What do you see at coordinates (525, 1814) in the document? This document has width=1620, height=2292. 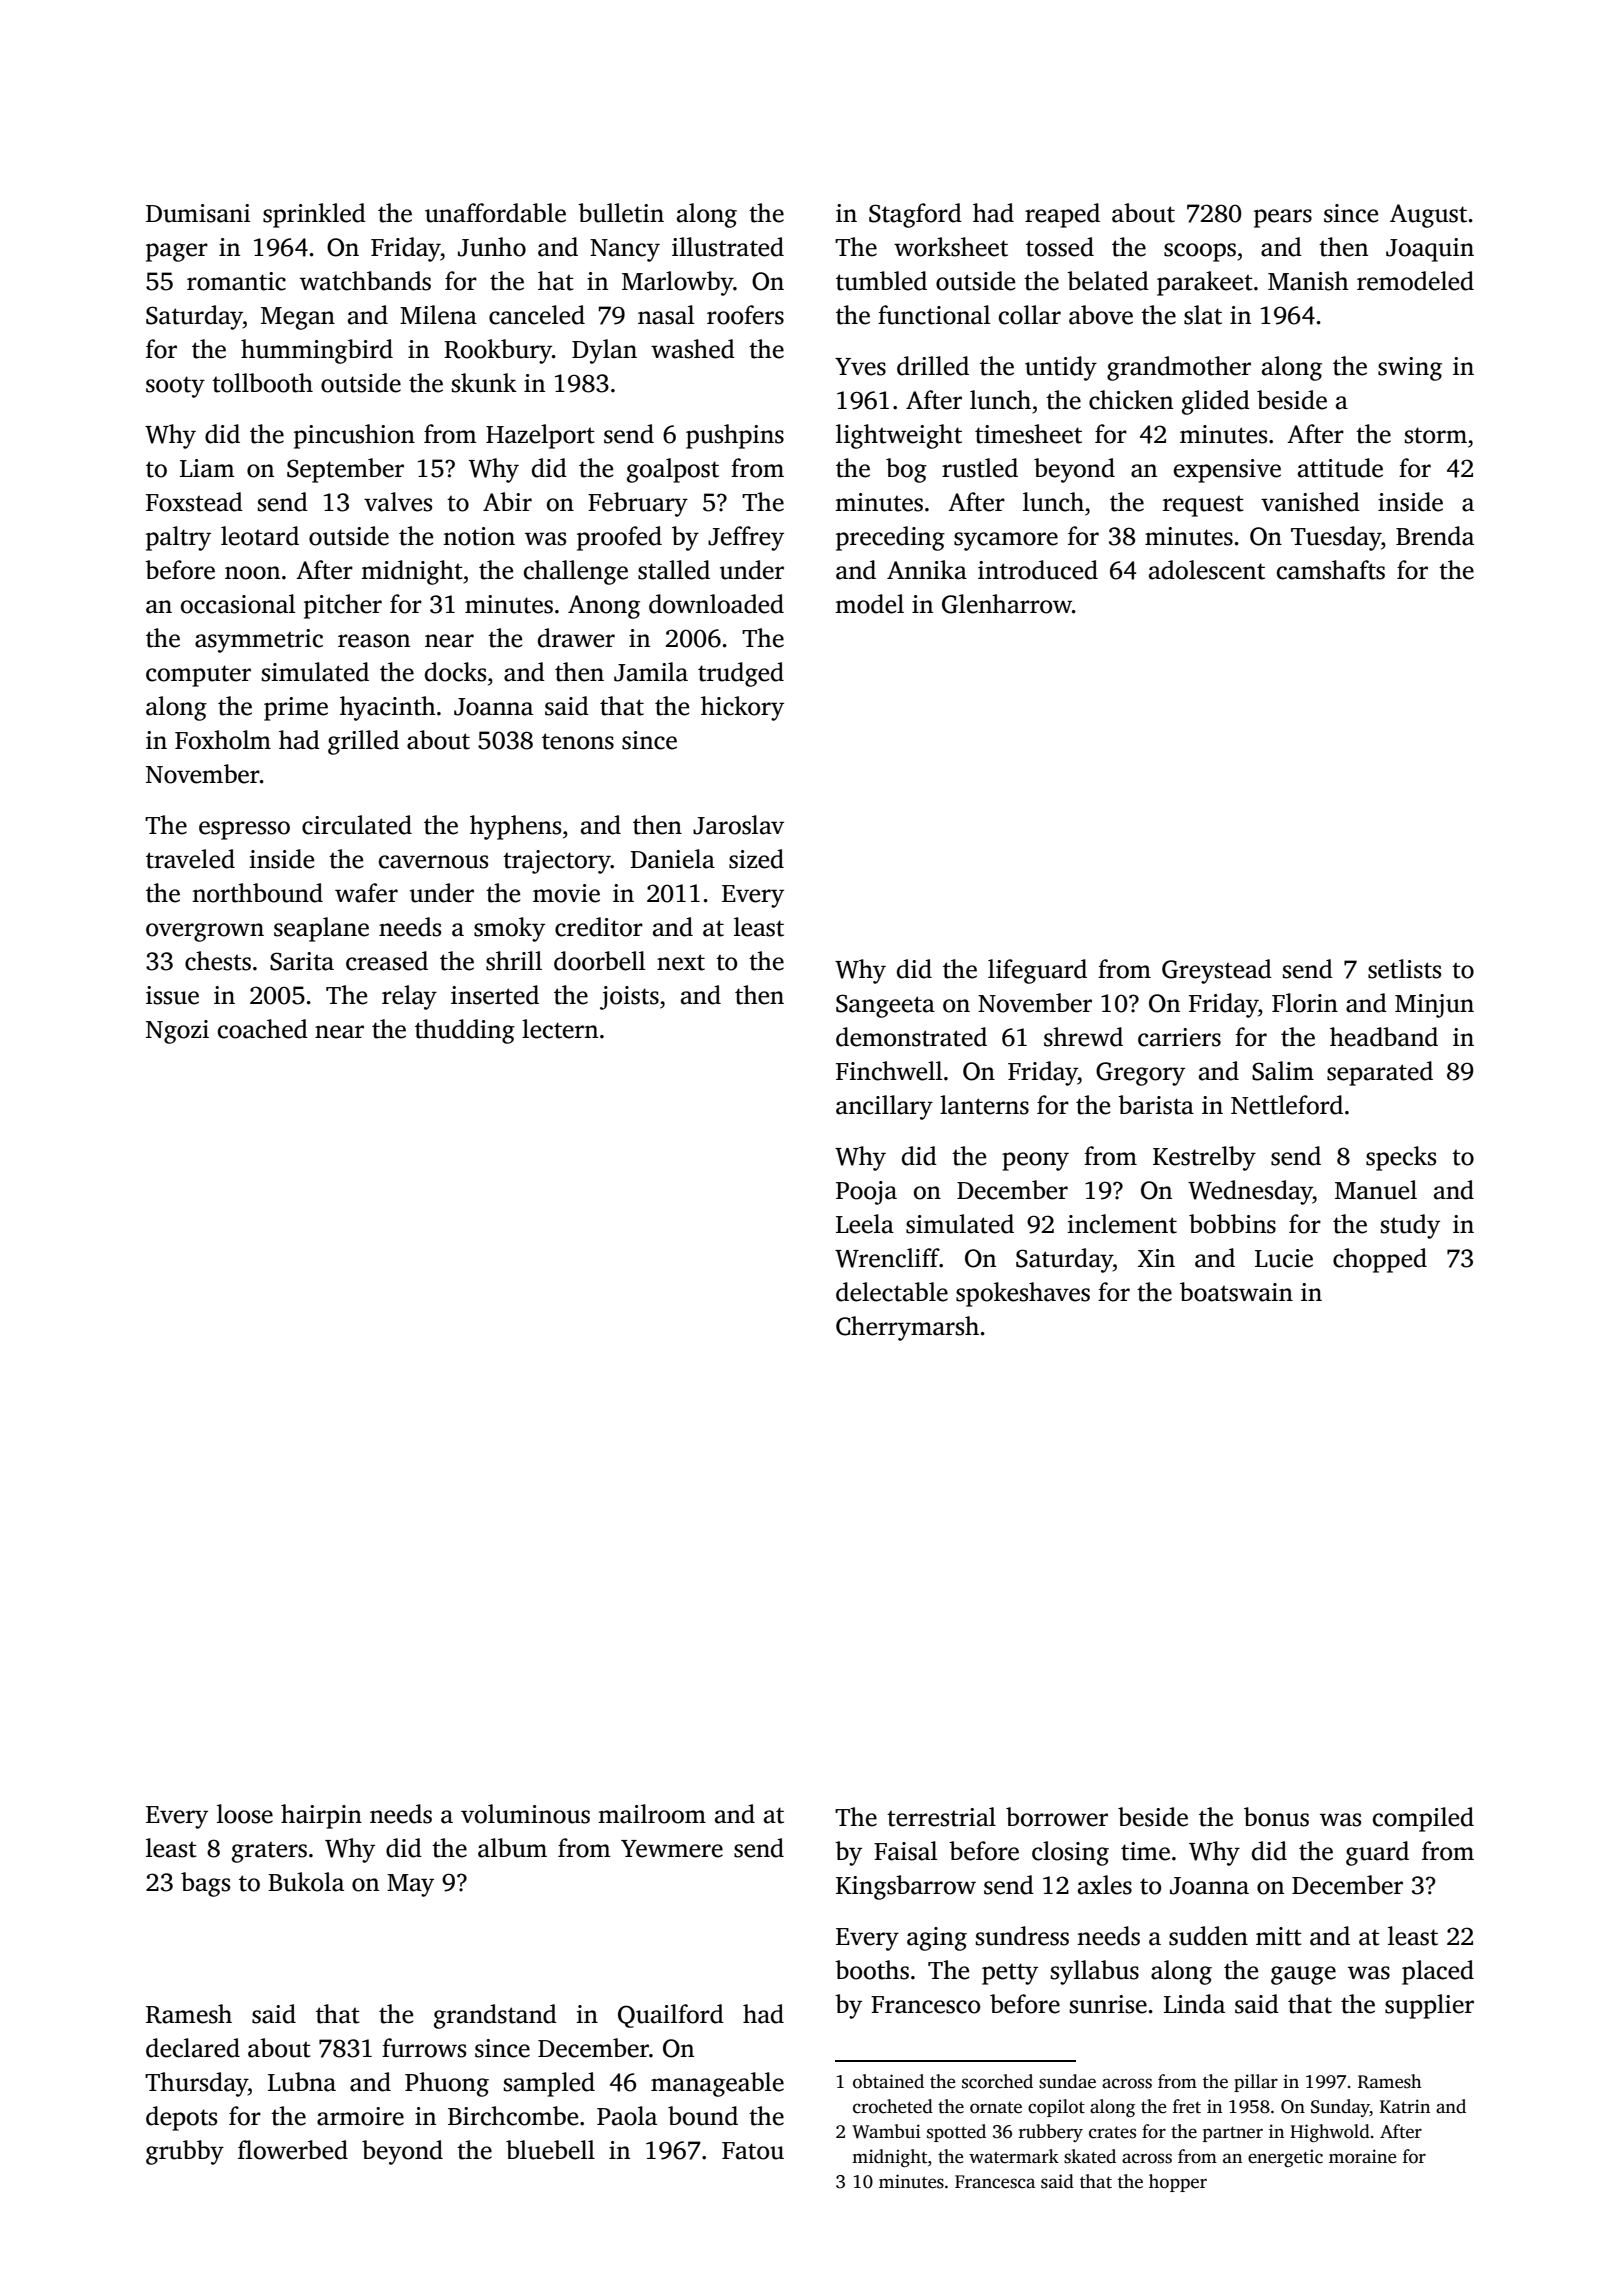 I see `voluminous` at bounding box center [525, 1814].
